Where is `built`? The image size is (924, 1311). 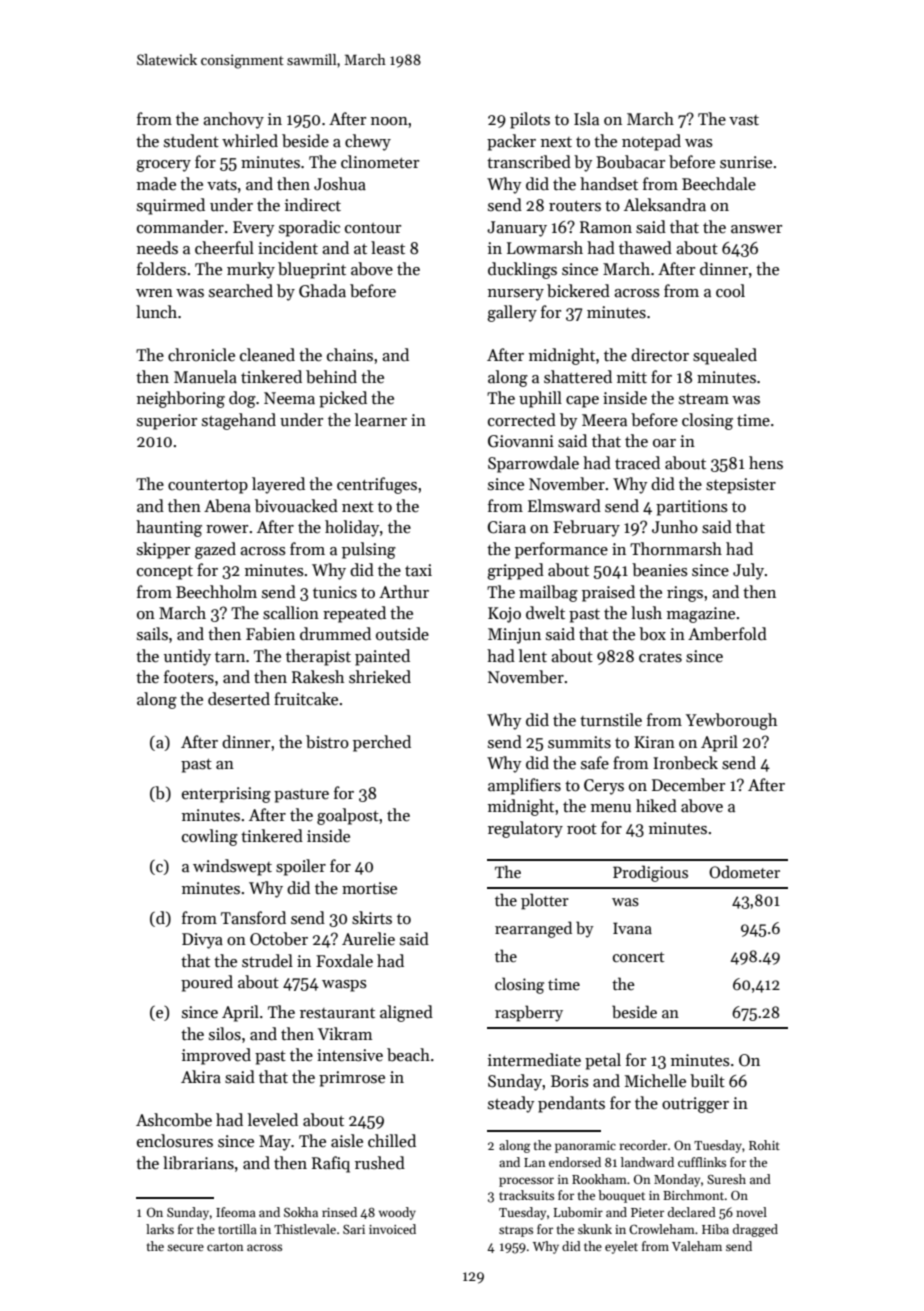 built is located at coordinates (707, 1081).
